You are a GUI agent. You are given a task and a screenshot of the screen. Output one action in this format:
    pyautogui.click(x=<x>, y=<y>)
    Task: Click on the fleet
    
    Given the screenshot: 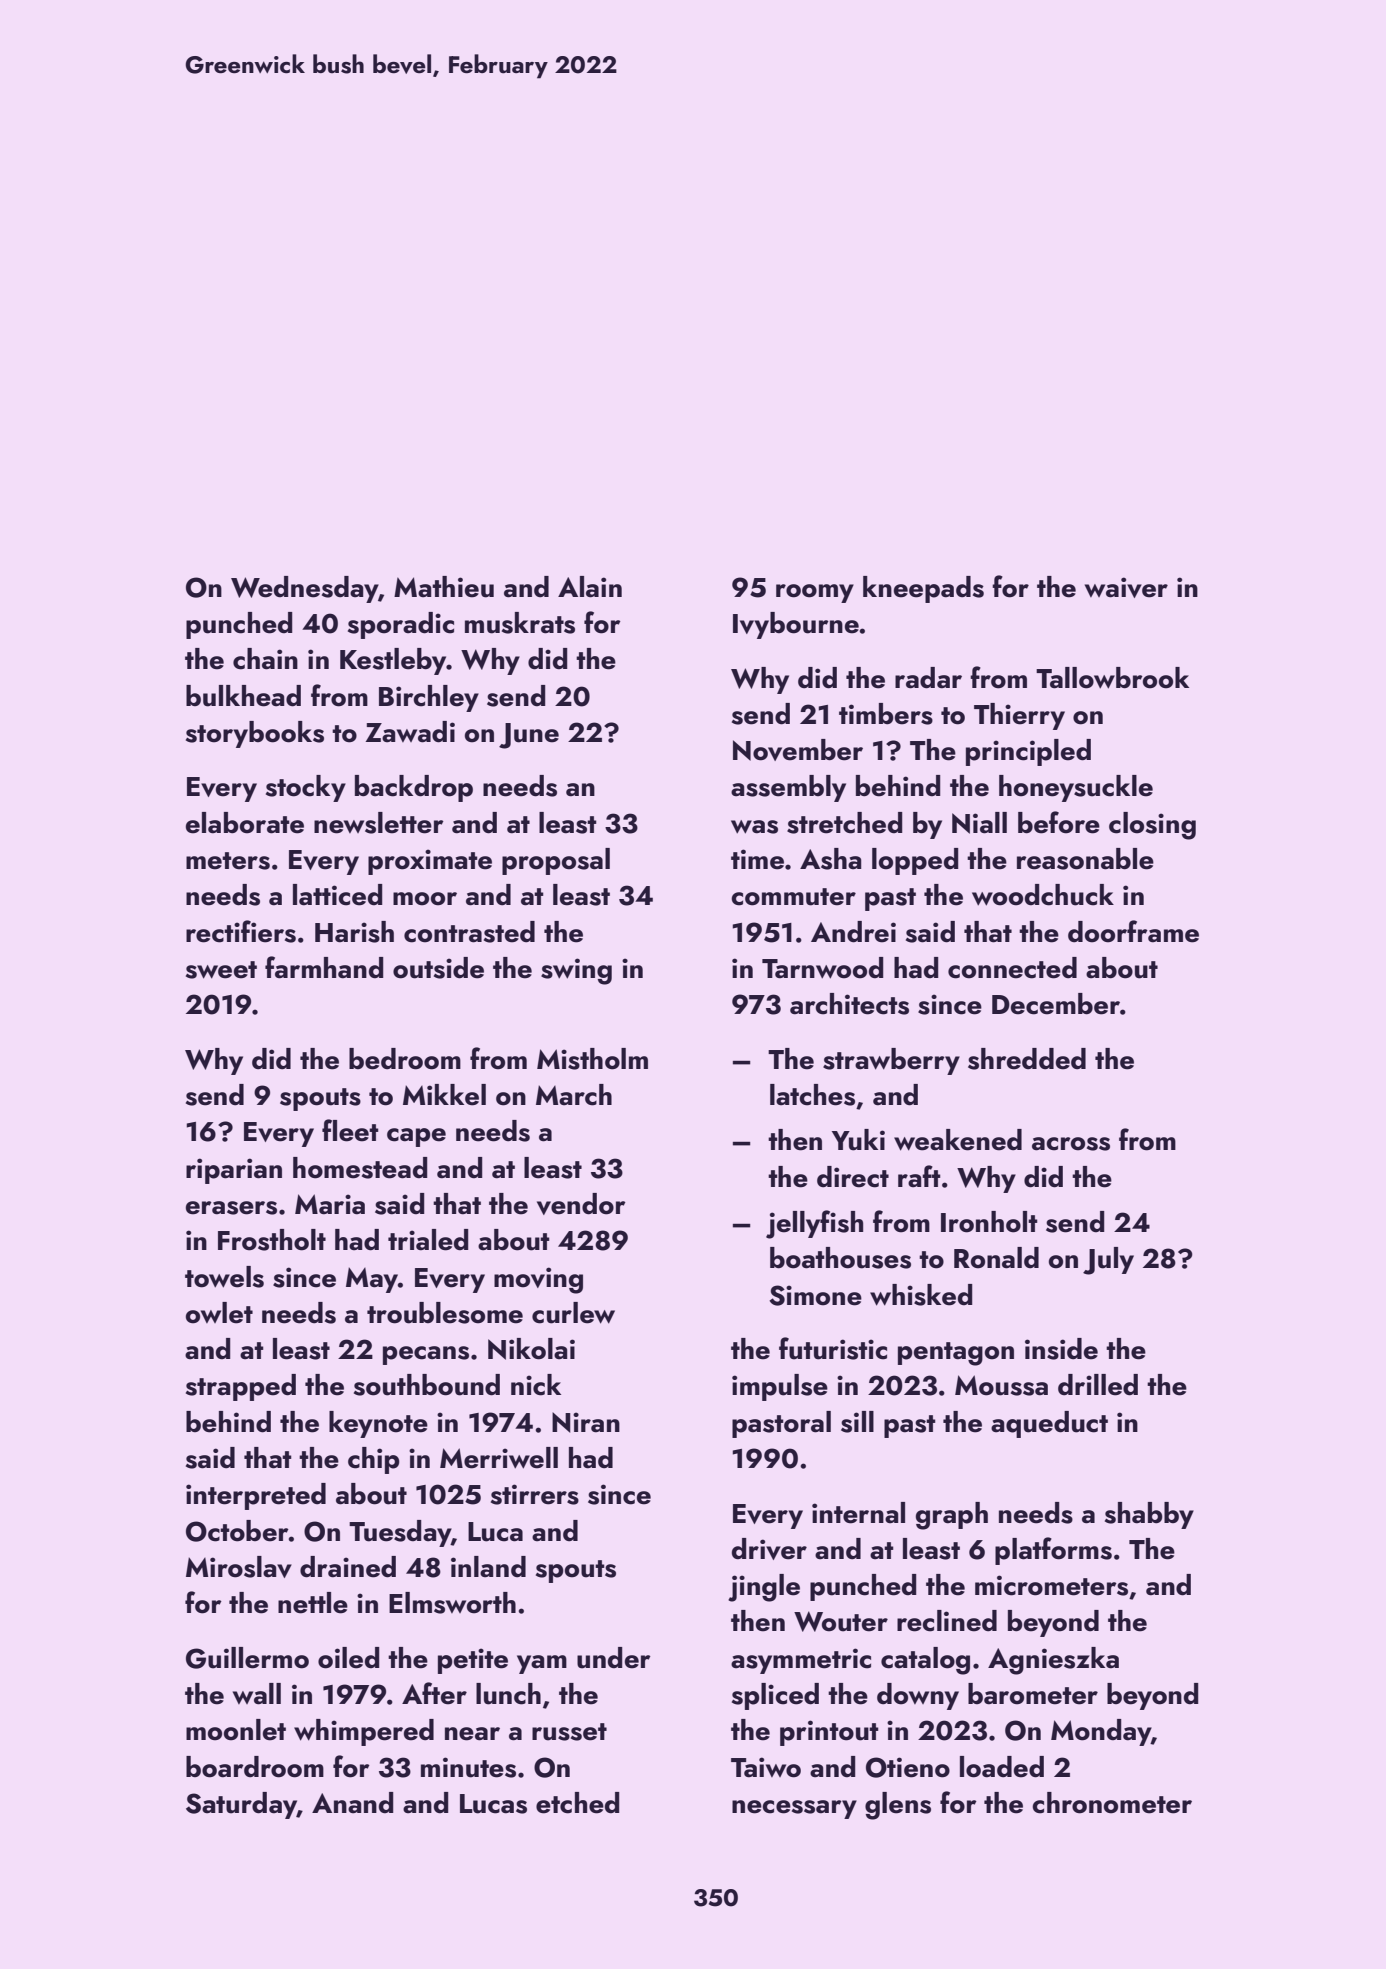 What is the action you would take?
    pyautogui.click(x=350, y=1130)
